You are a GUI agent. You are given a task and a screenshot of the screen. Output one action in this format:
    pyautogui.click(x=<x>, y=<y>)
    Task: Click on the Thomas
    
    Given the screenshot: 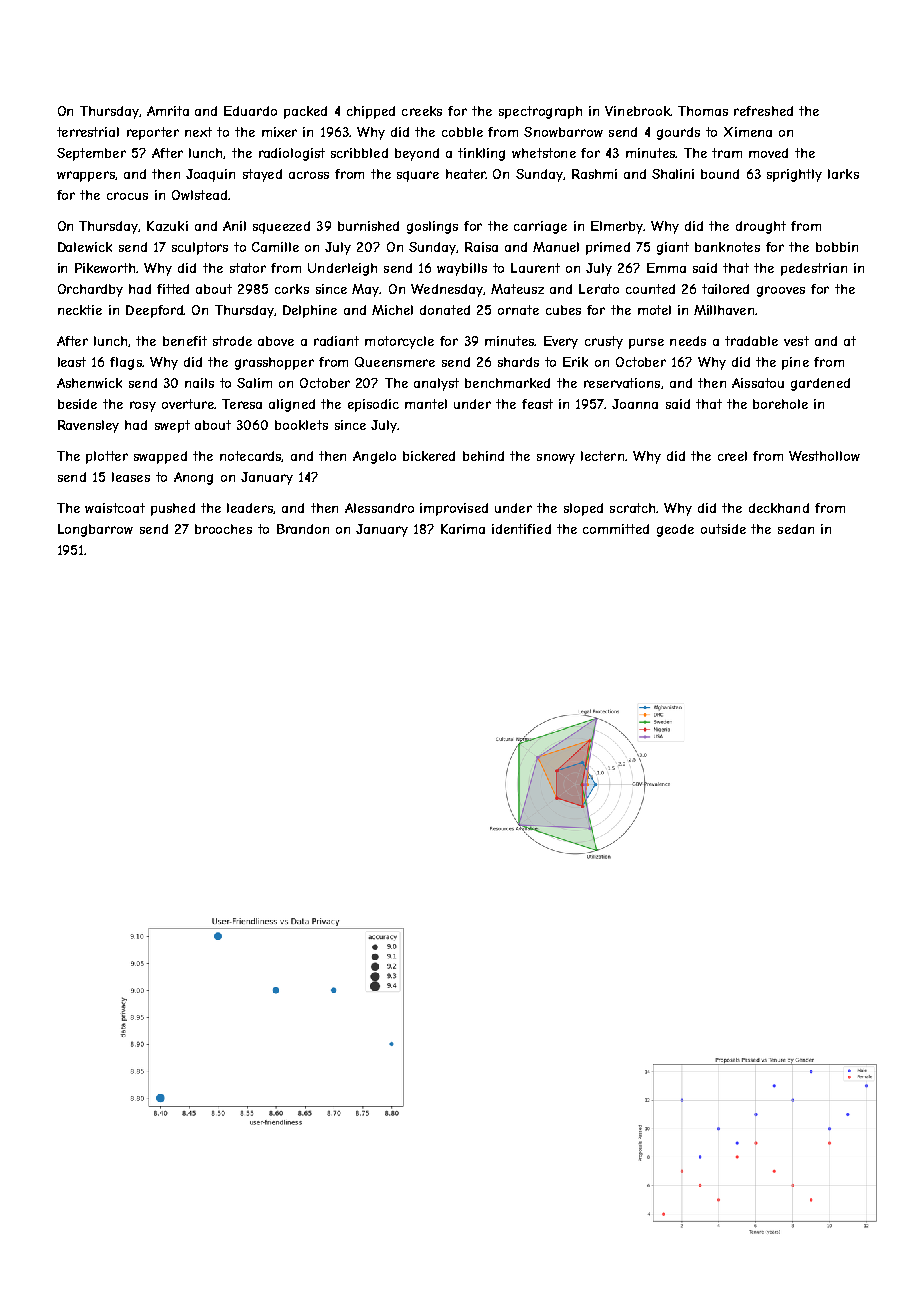 What is the action you would take?
    pyautogui.click(x=703, y=111)
